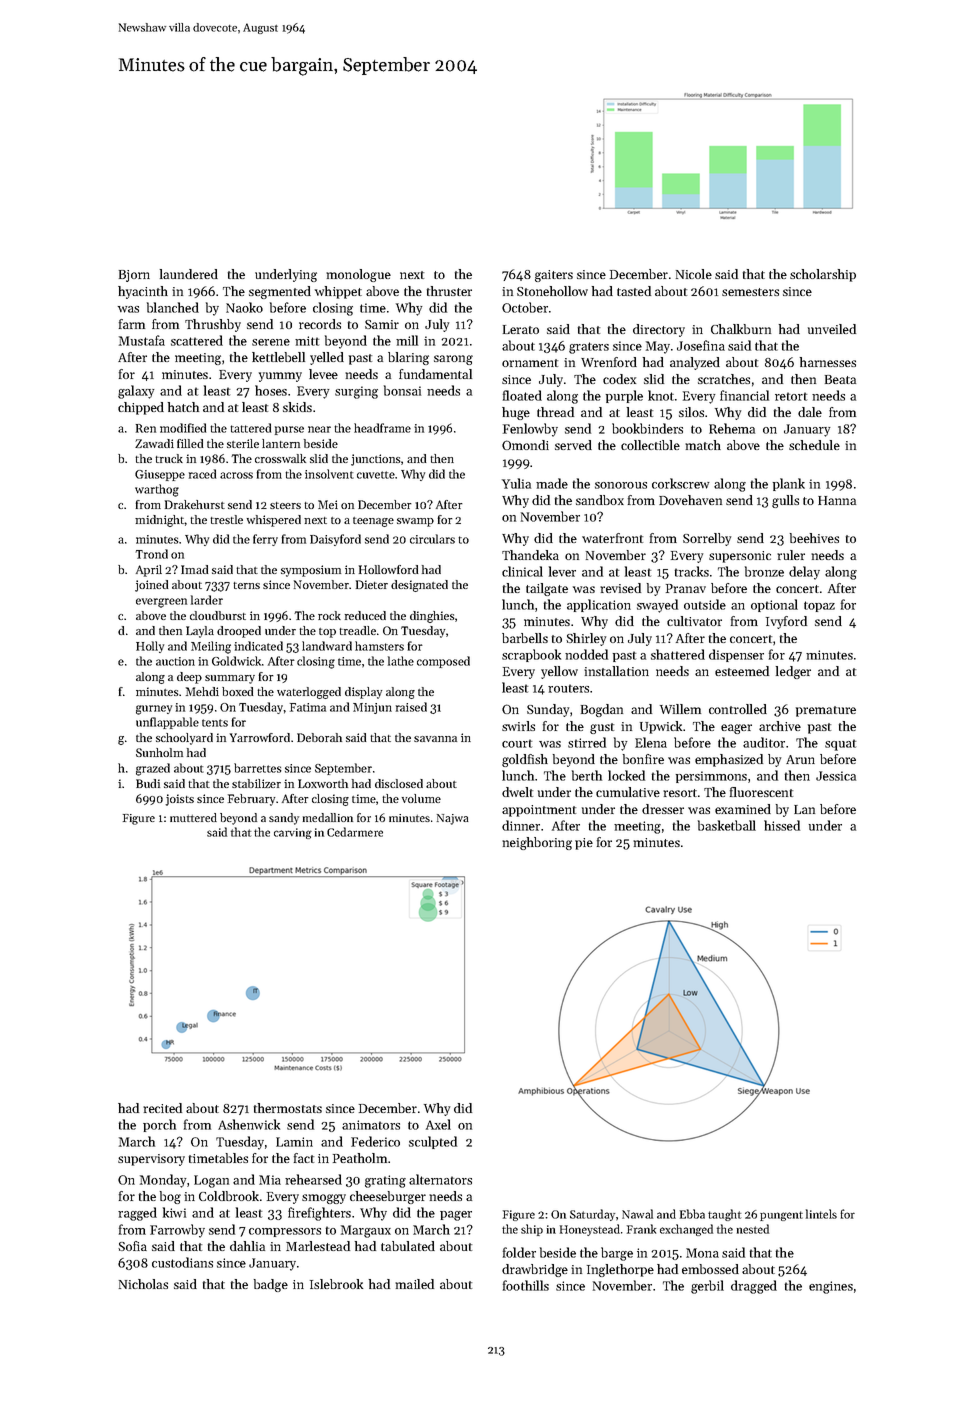  I want to click on stabilizer, so click(256, 783).
